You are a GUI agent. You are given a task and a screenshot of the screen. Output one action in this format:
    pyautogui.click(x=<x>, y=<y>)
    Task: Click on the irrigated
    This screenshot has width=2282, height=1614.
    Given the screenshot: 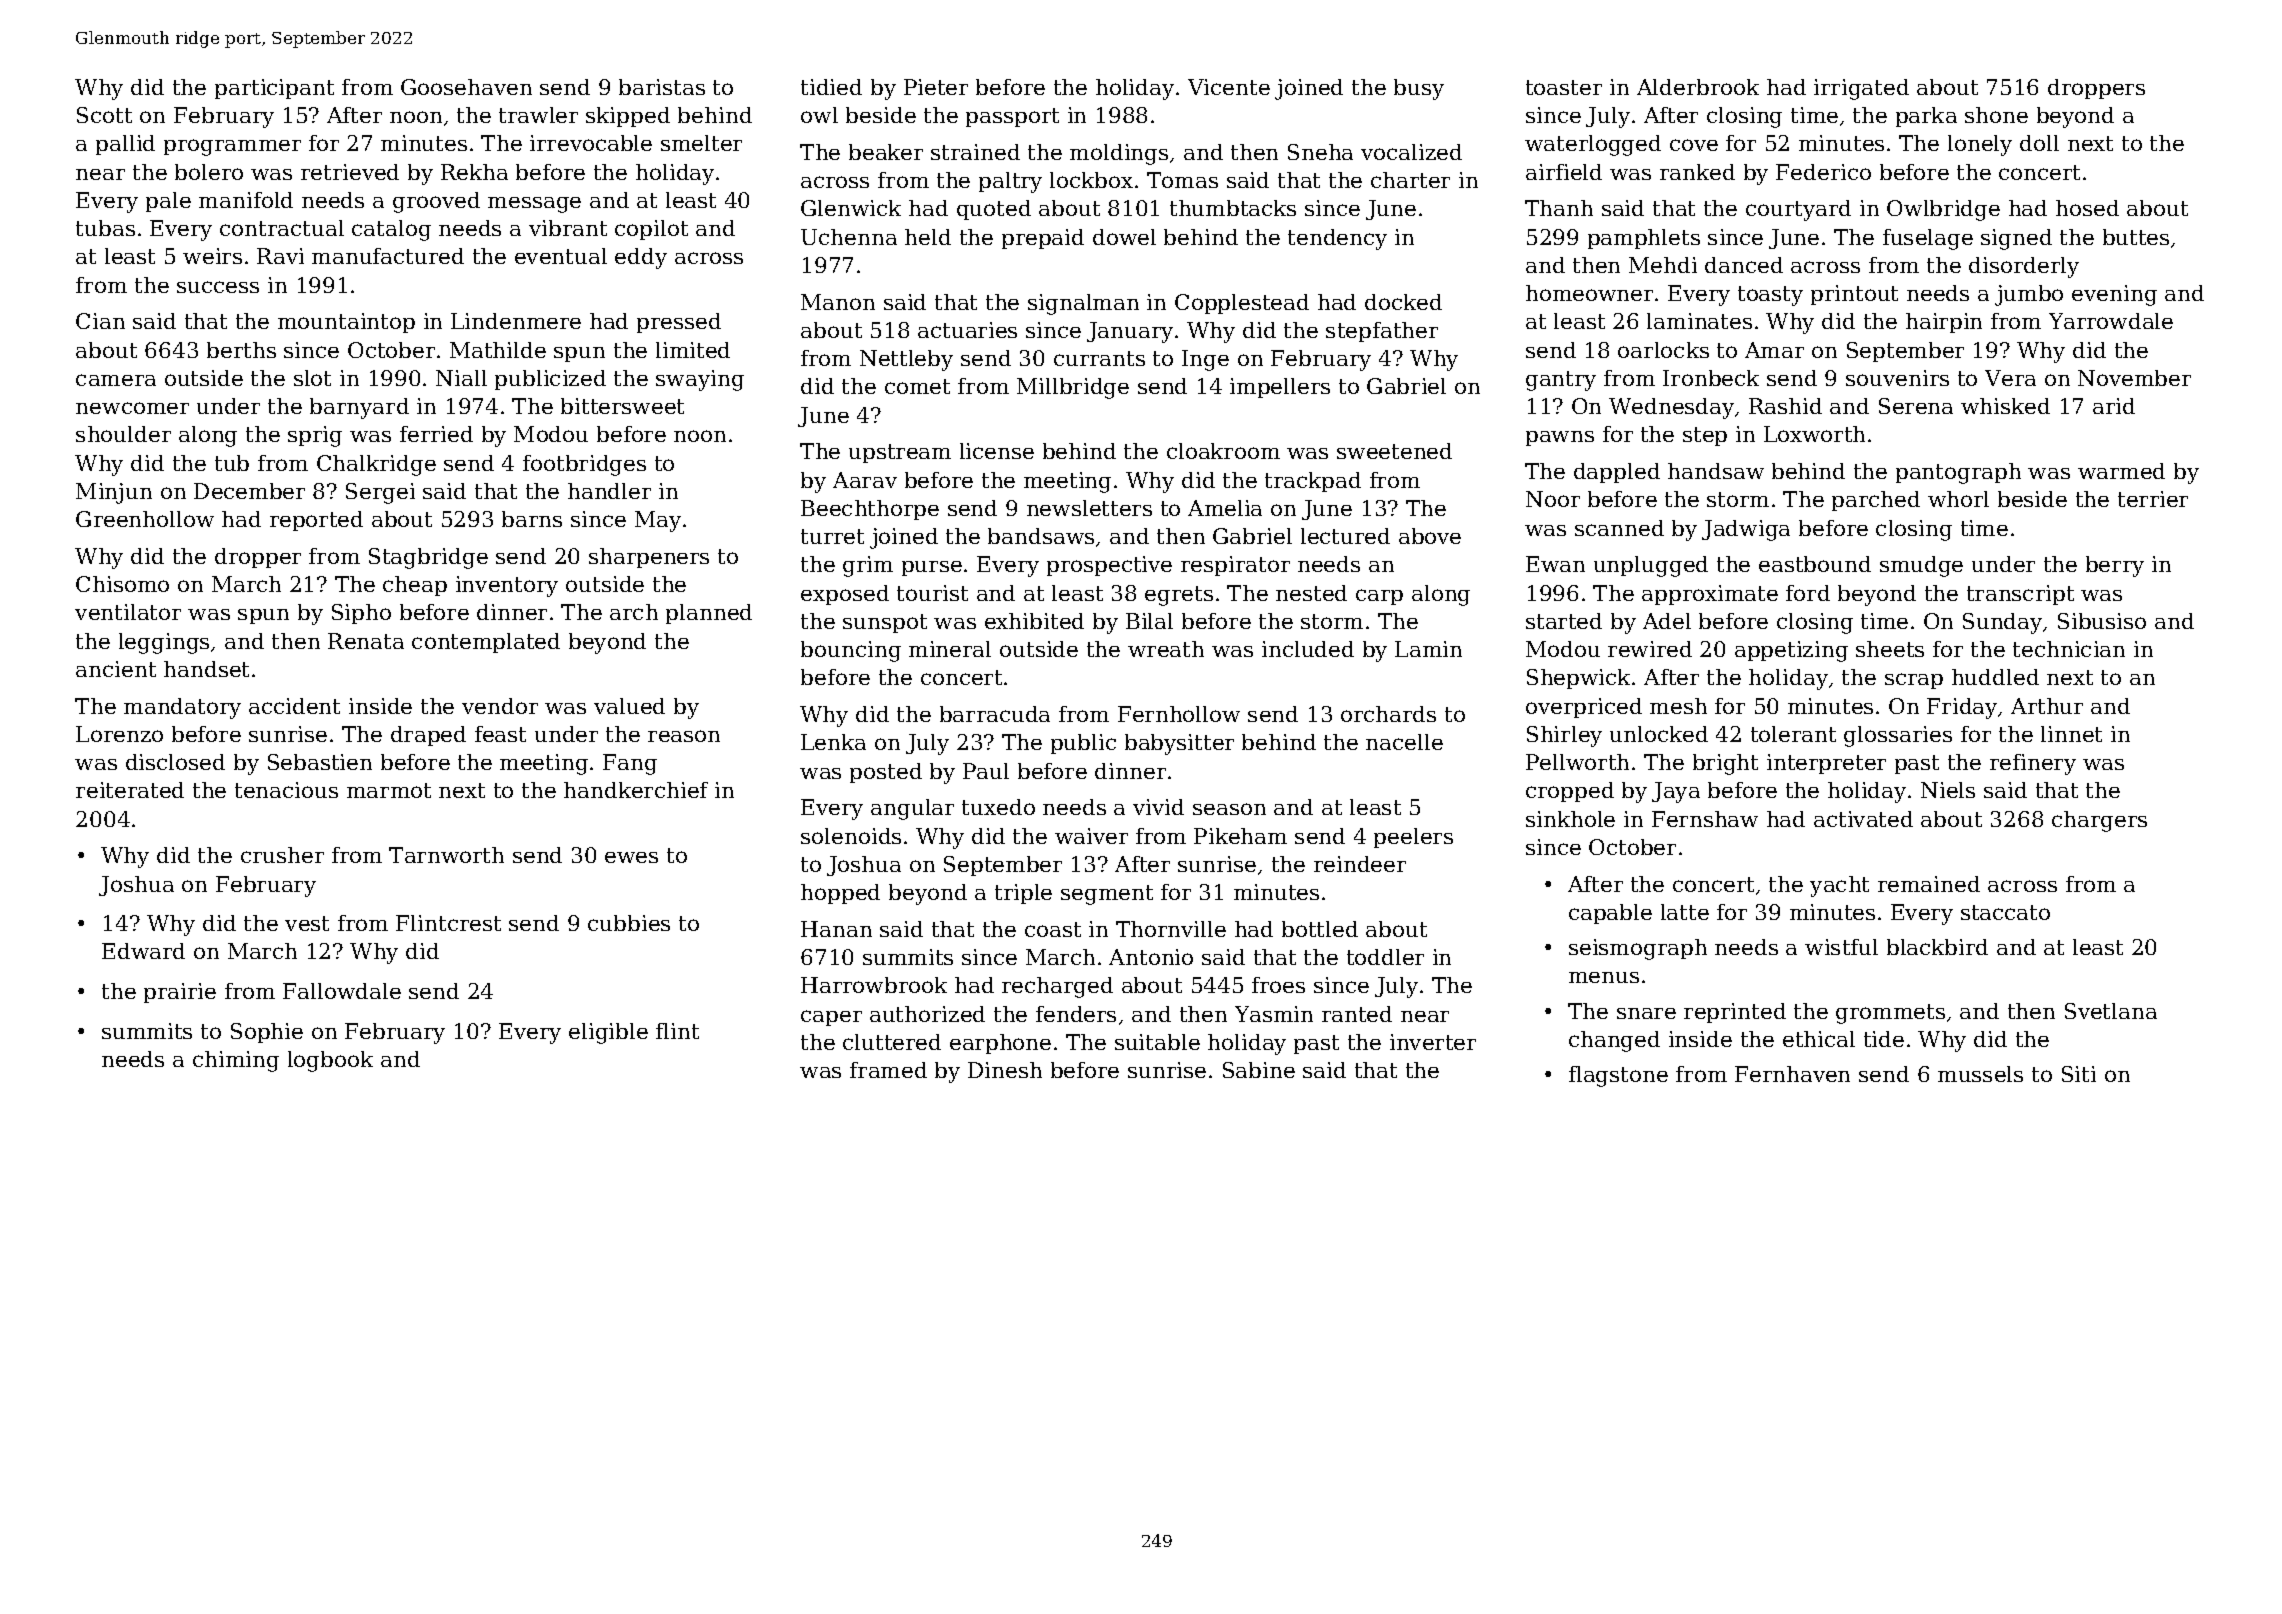 What is the action you would take?
    pyautogui.click(x=1861, y=89)
